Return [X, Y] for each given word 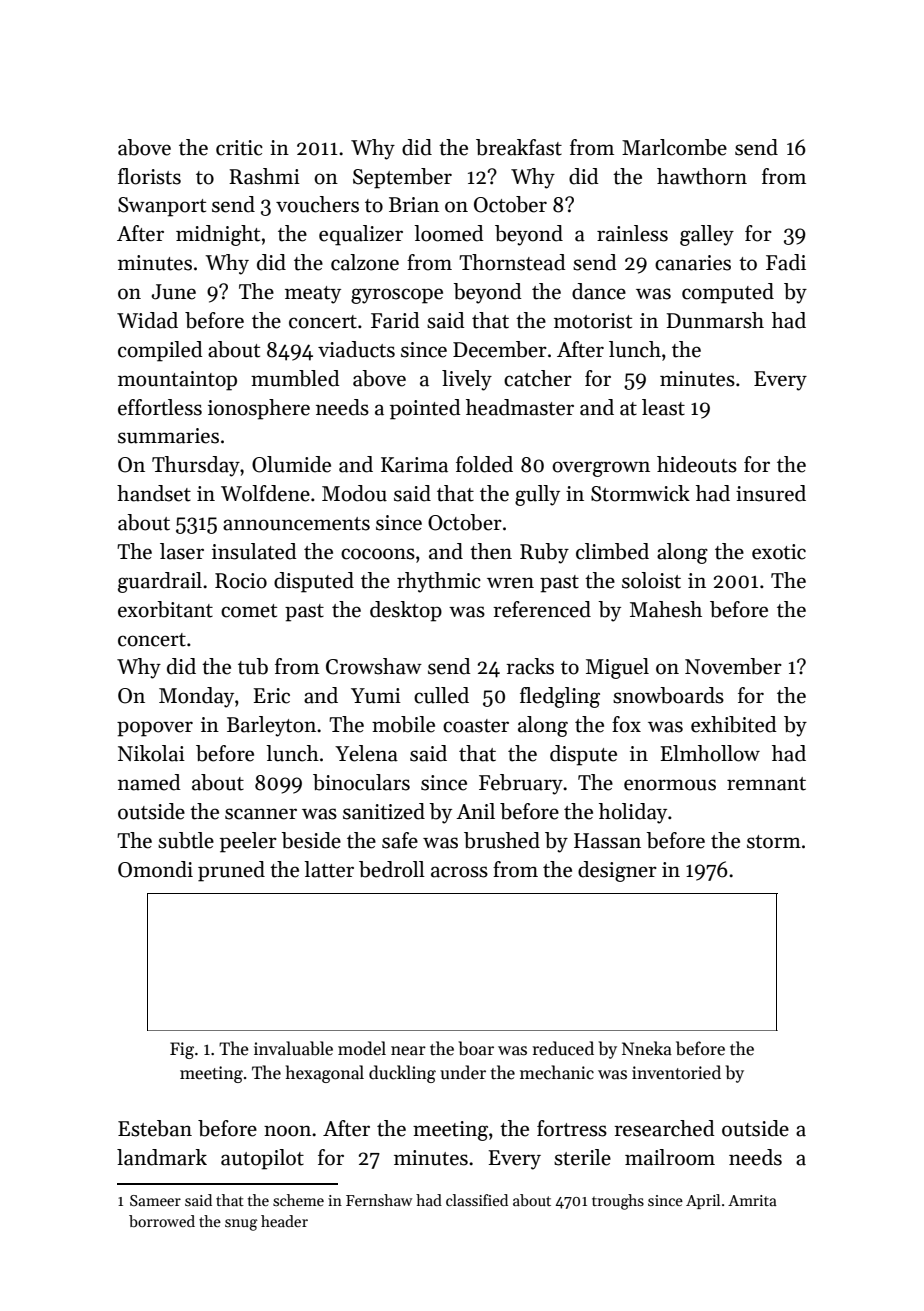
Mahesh [666, 609]
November [733, 666]
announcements [296, 524]
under [463, 1072]
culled [441, 695]
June [173, 292]
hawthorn [702, 176]
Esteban [155, 1128]
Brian [414, 205]
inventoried [676, 1072]
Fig [182, 1050]
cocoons [378, 554]
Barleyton [271, 726]
